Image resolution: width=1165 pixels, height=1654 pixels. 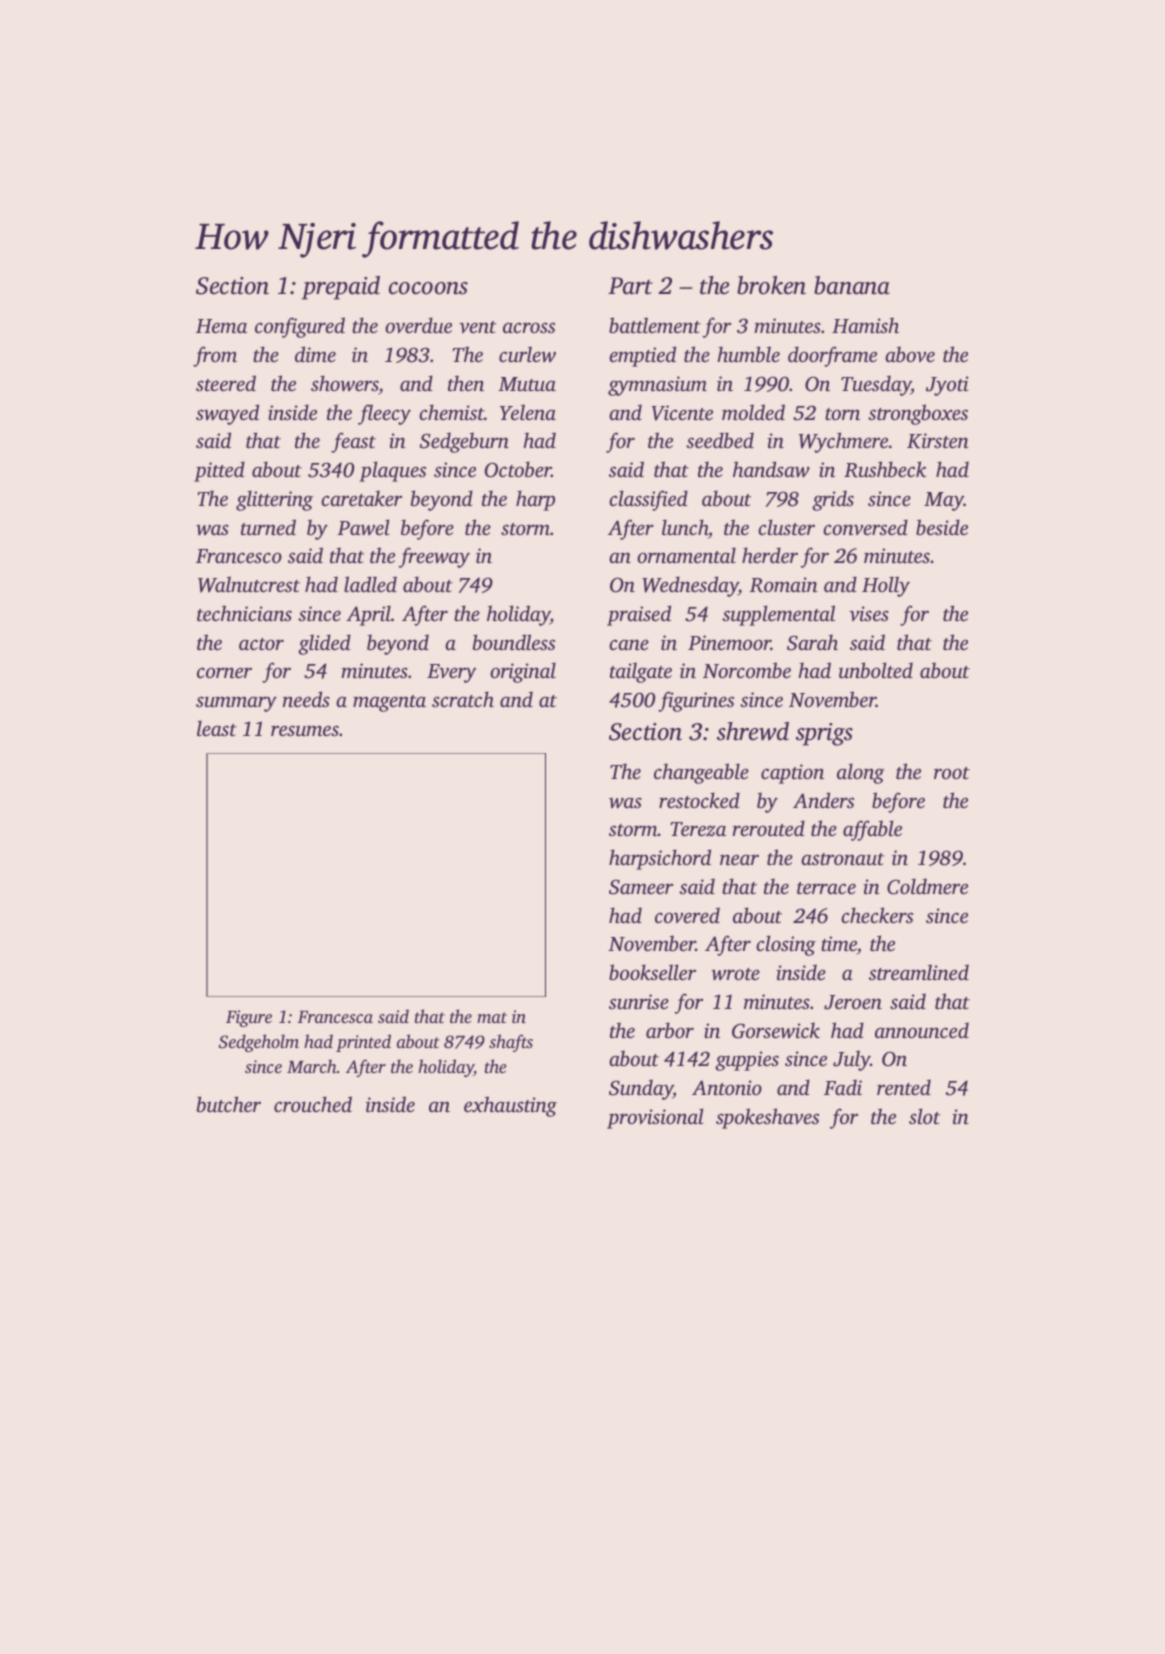 I want to click on sunrise, so click(x=639, y=1001).
